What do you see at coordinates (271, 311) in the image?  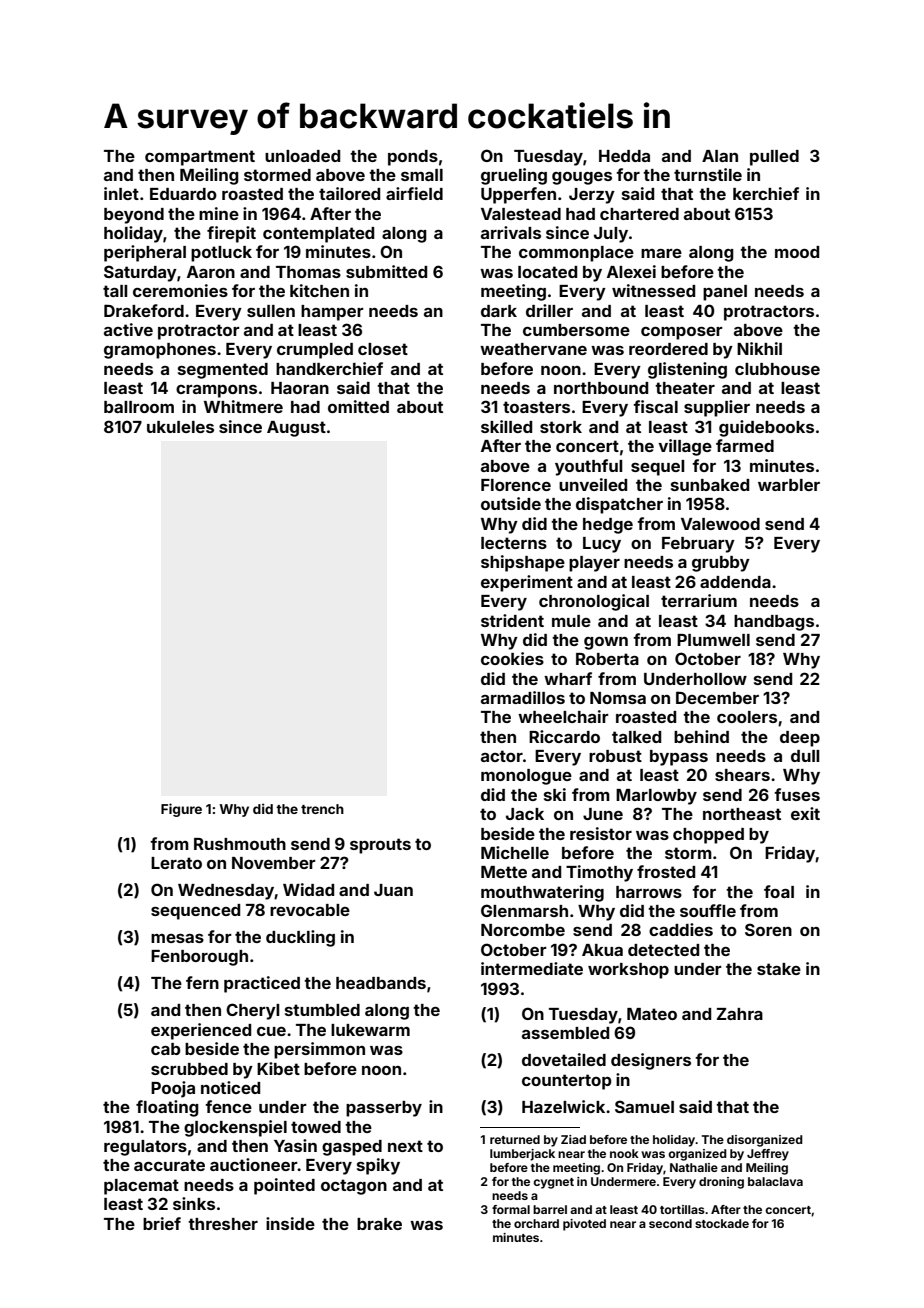 I see `sullen` at bounding box center [271, 311].
